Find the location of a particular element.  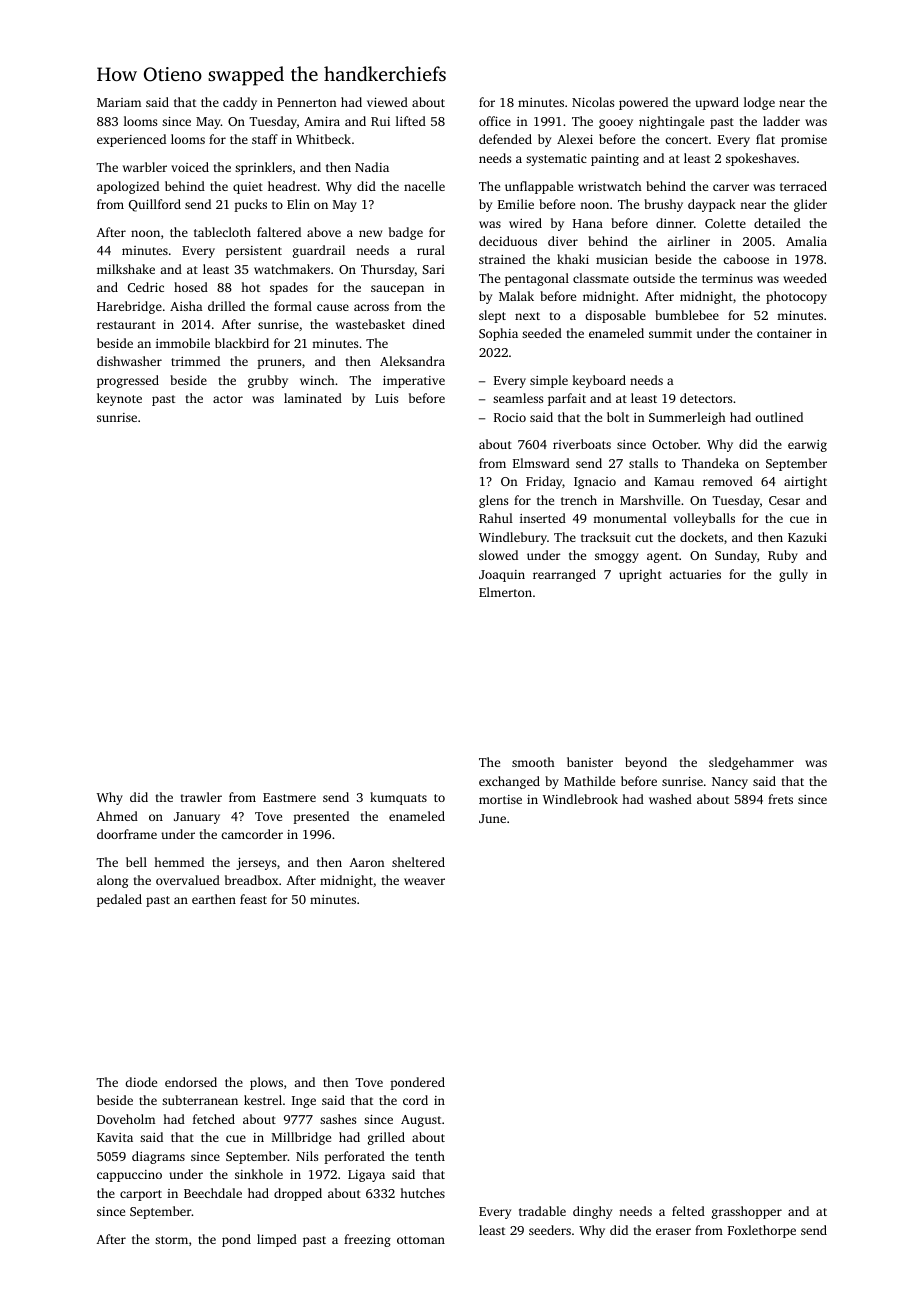

trawler is located at coordinates (201, 797).
